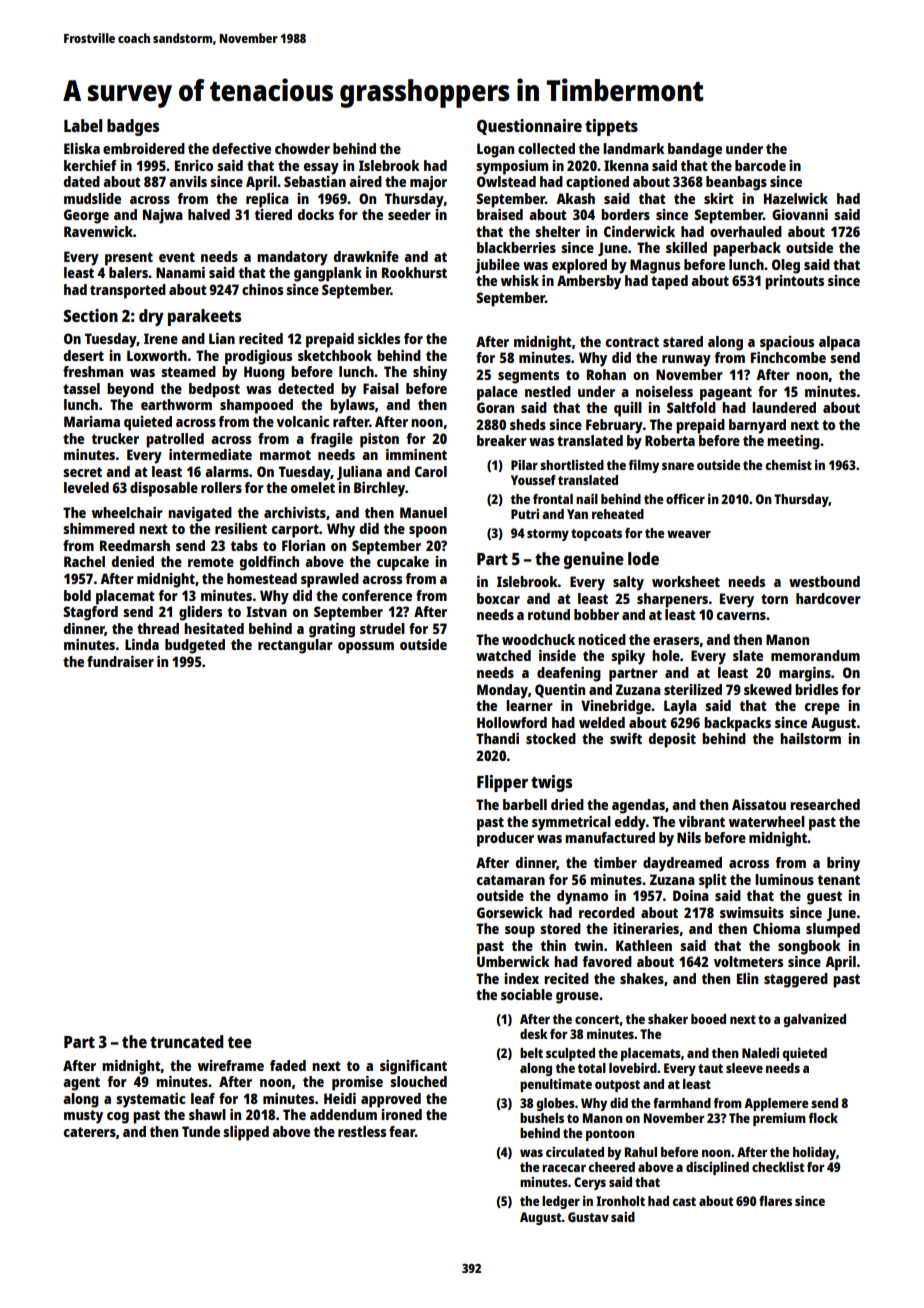  What do you see at coordinates (128, 272) in the screenshot?
I see `balers` at bounding box center [128, 272].
